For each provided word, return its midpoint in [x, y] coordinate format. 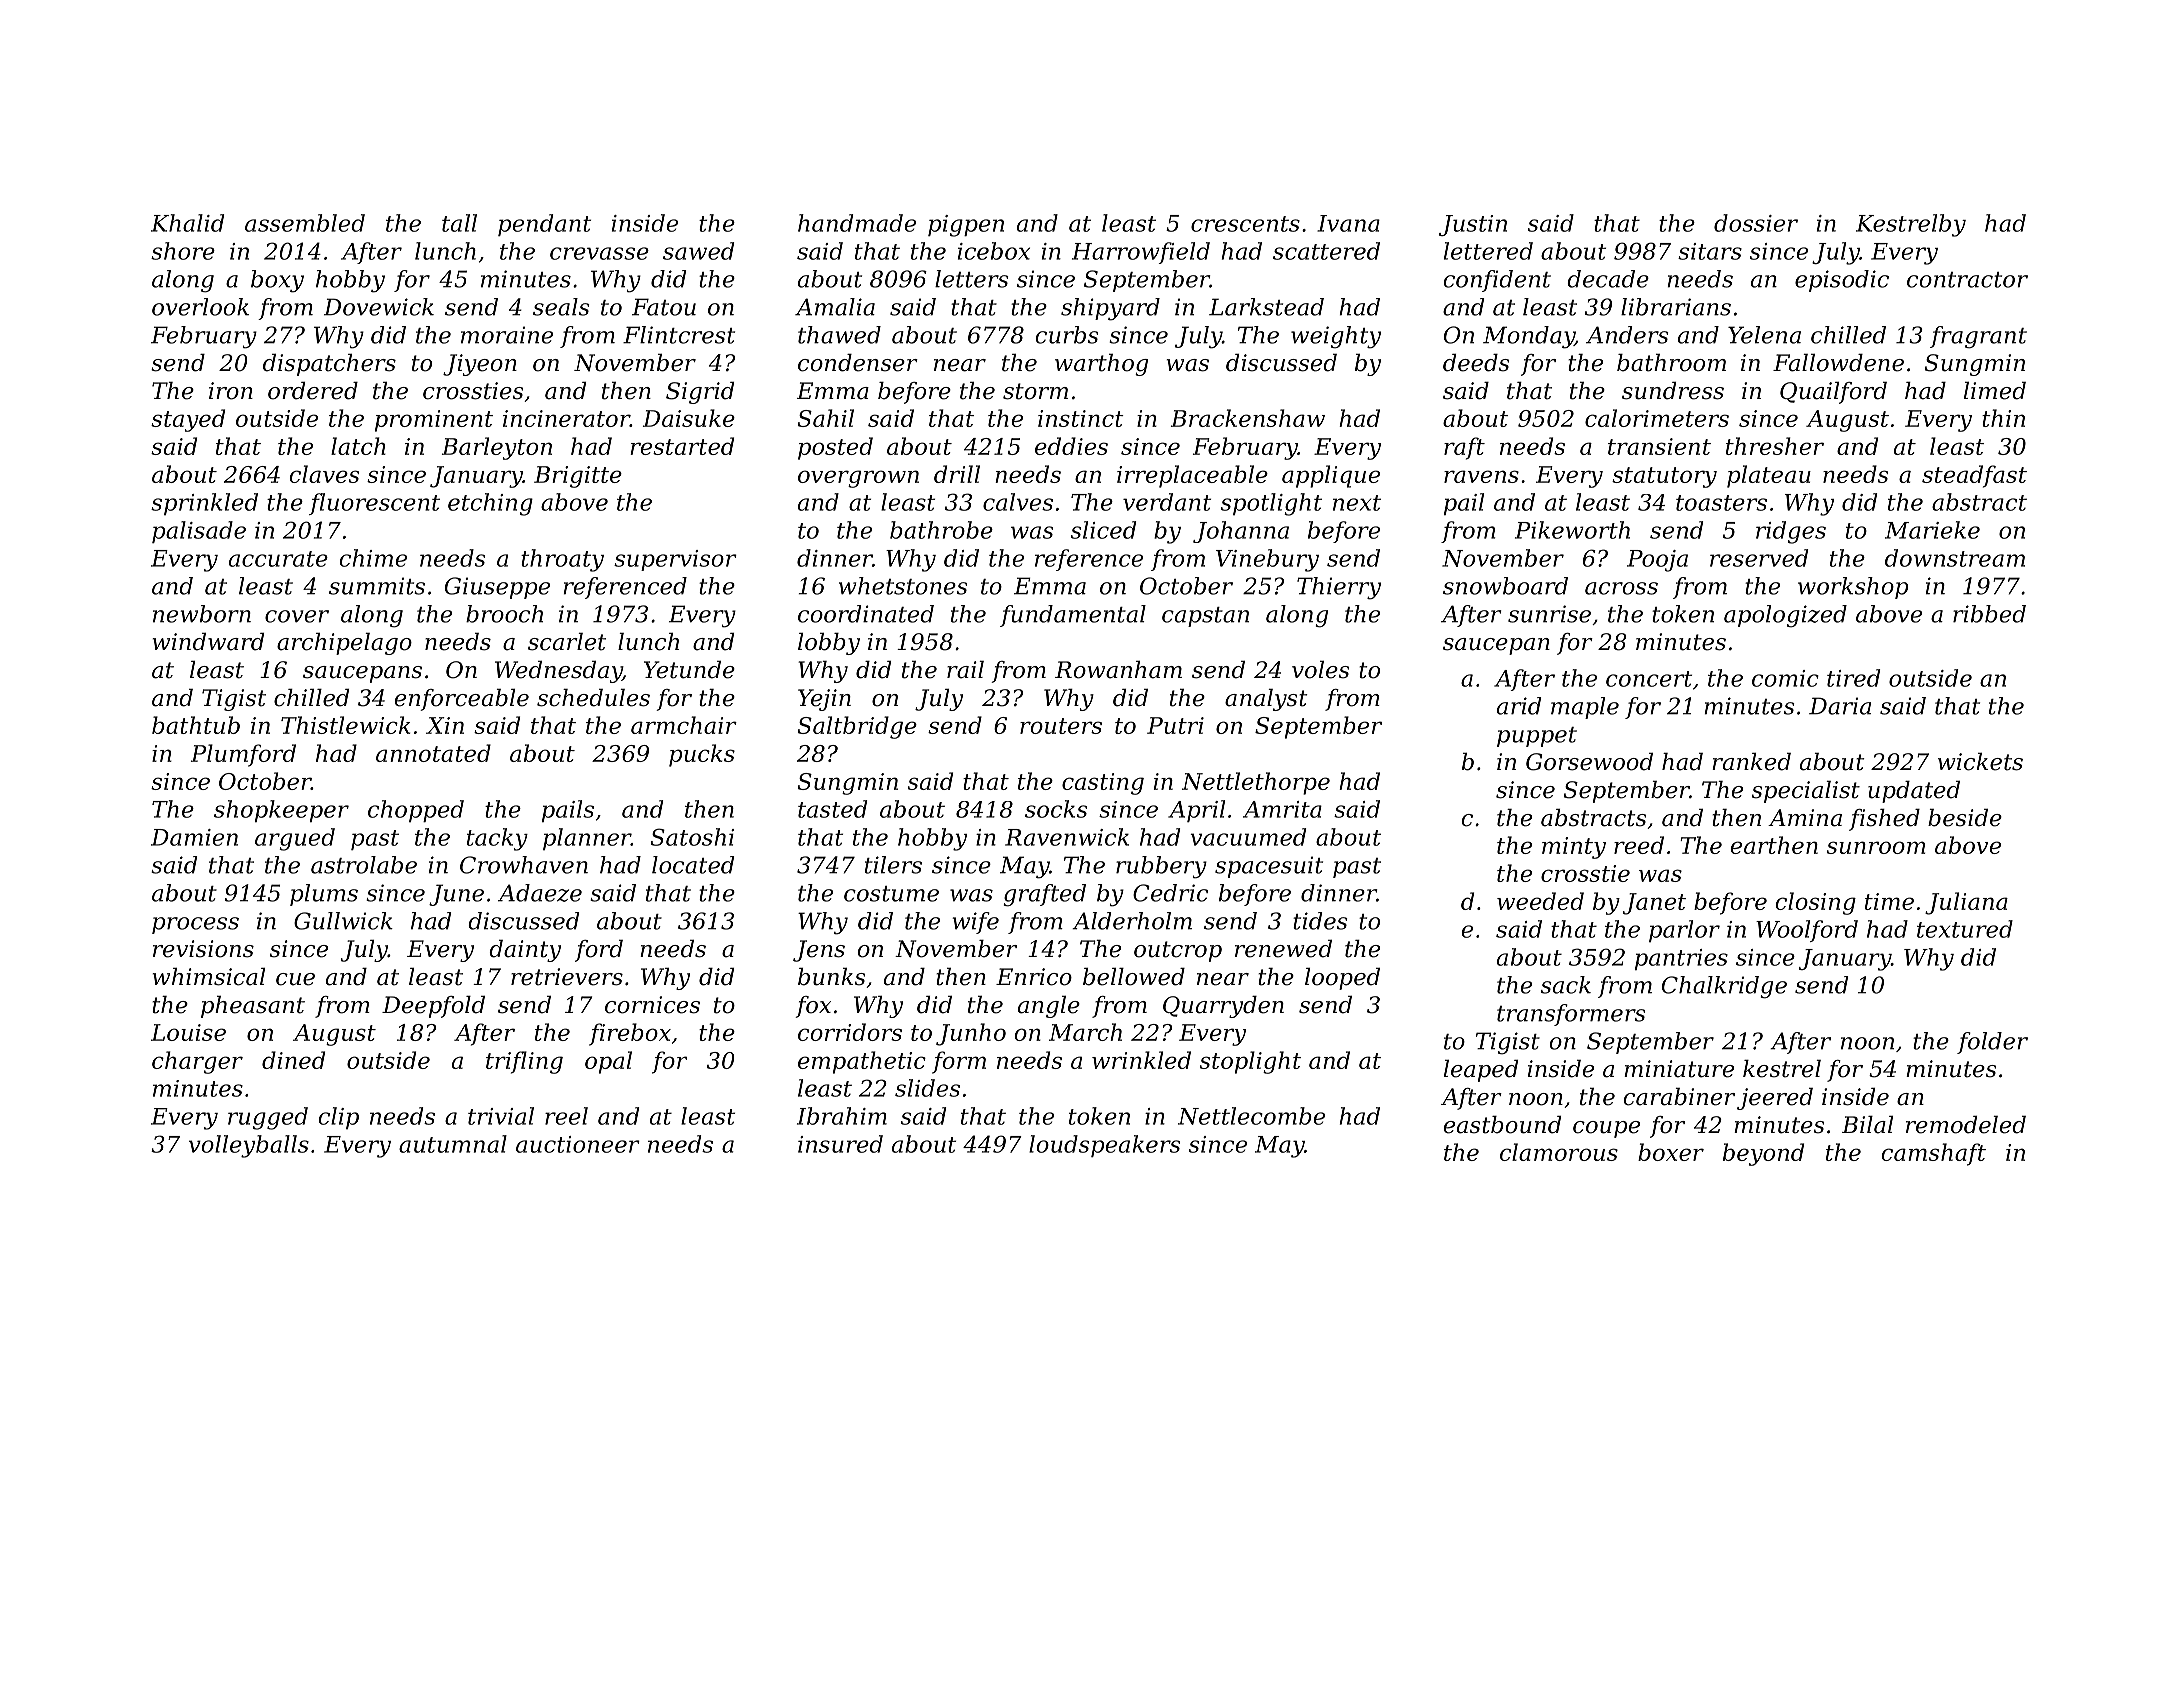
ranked [1751, 762]
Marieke [1932, 530]
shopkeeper [281, 811]
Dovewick [379, 307]
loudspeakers [1104, 1146]
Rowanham [1118, 670]
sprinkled [204, 504]
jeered [1775, 1099]
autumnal [453, 1144]
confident [1497, 281]
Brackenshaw [1248, 418]
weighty [1336, 337]
